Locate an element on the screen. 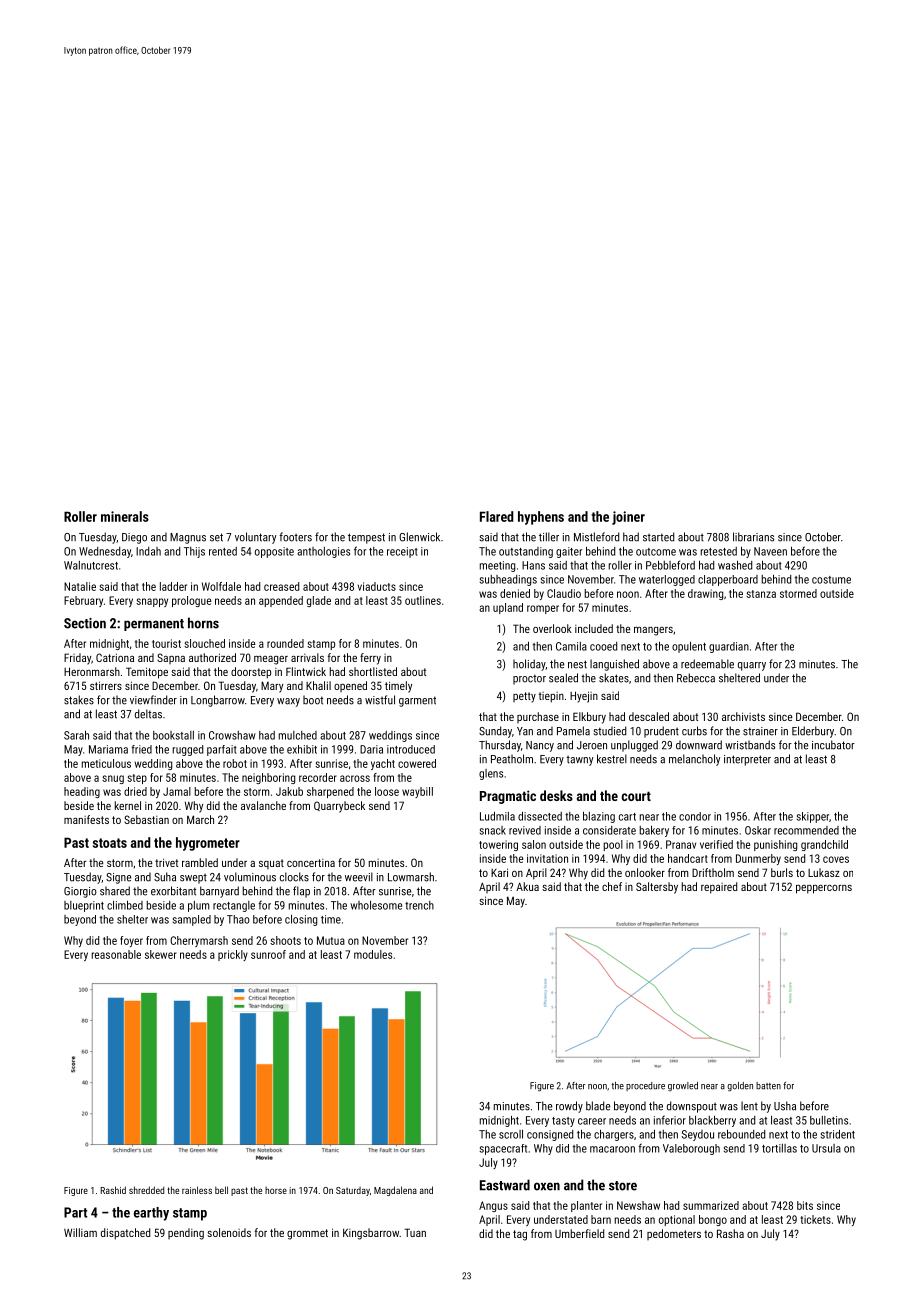  peppercorns is located at coordinates (824, 889).
